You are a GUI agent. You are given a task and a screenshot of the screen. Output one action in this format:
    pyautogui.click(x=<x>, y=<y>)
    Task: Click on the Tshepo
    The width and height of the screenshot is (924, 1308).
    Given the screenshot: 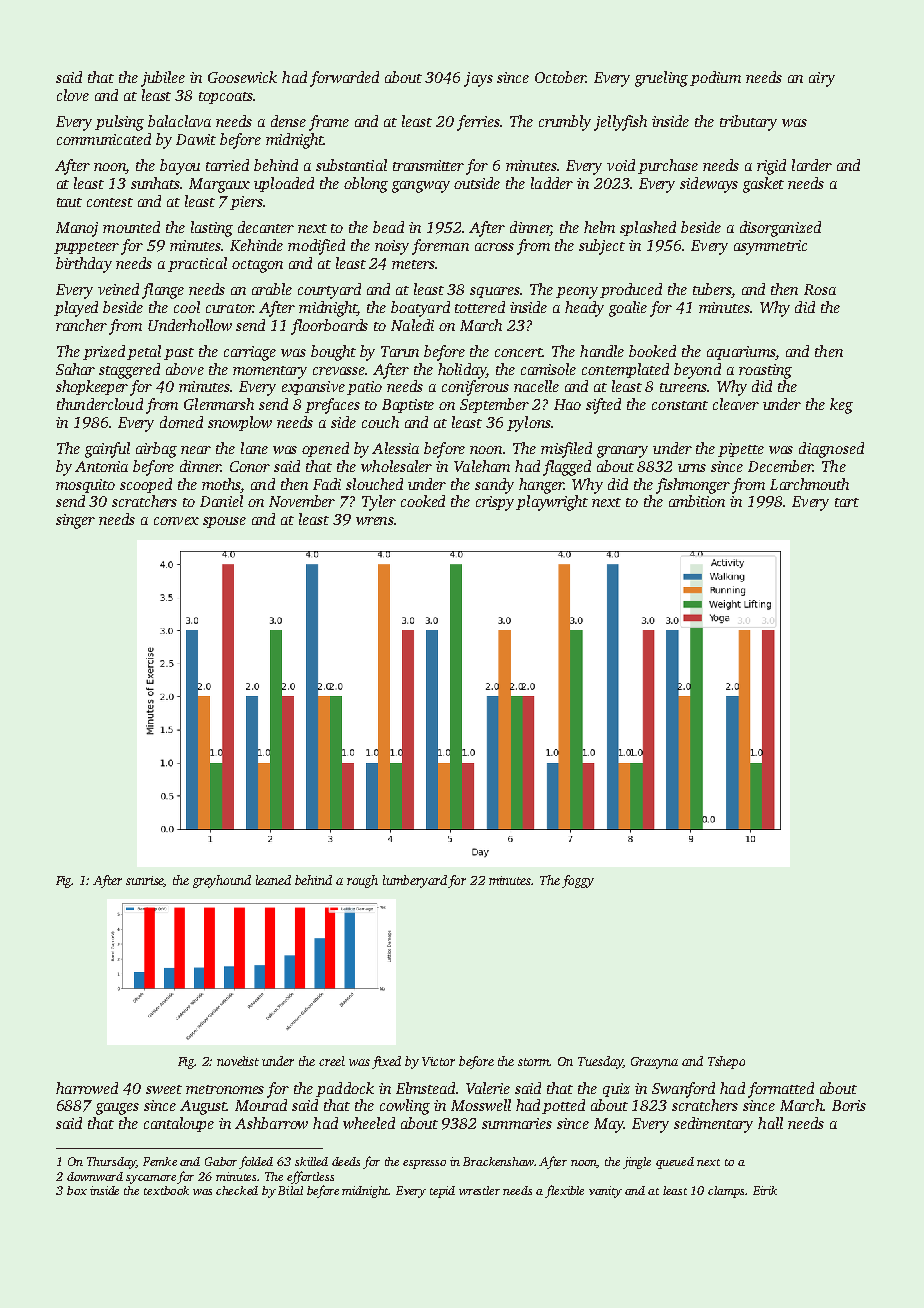 What is the action you would take?
    pyautogui.click(x=726, y=1062)
